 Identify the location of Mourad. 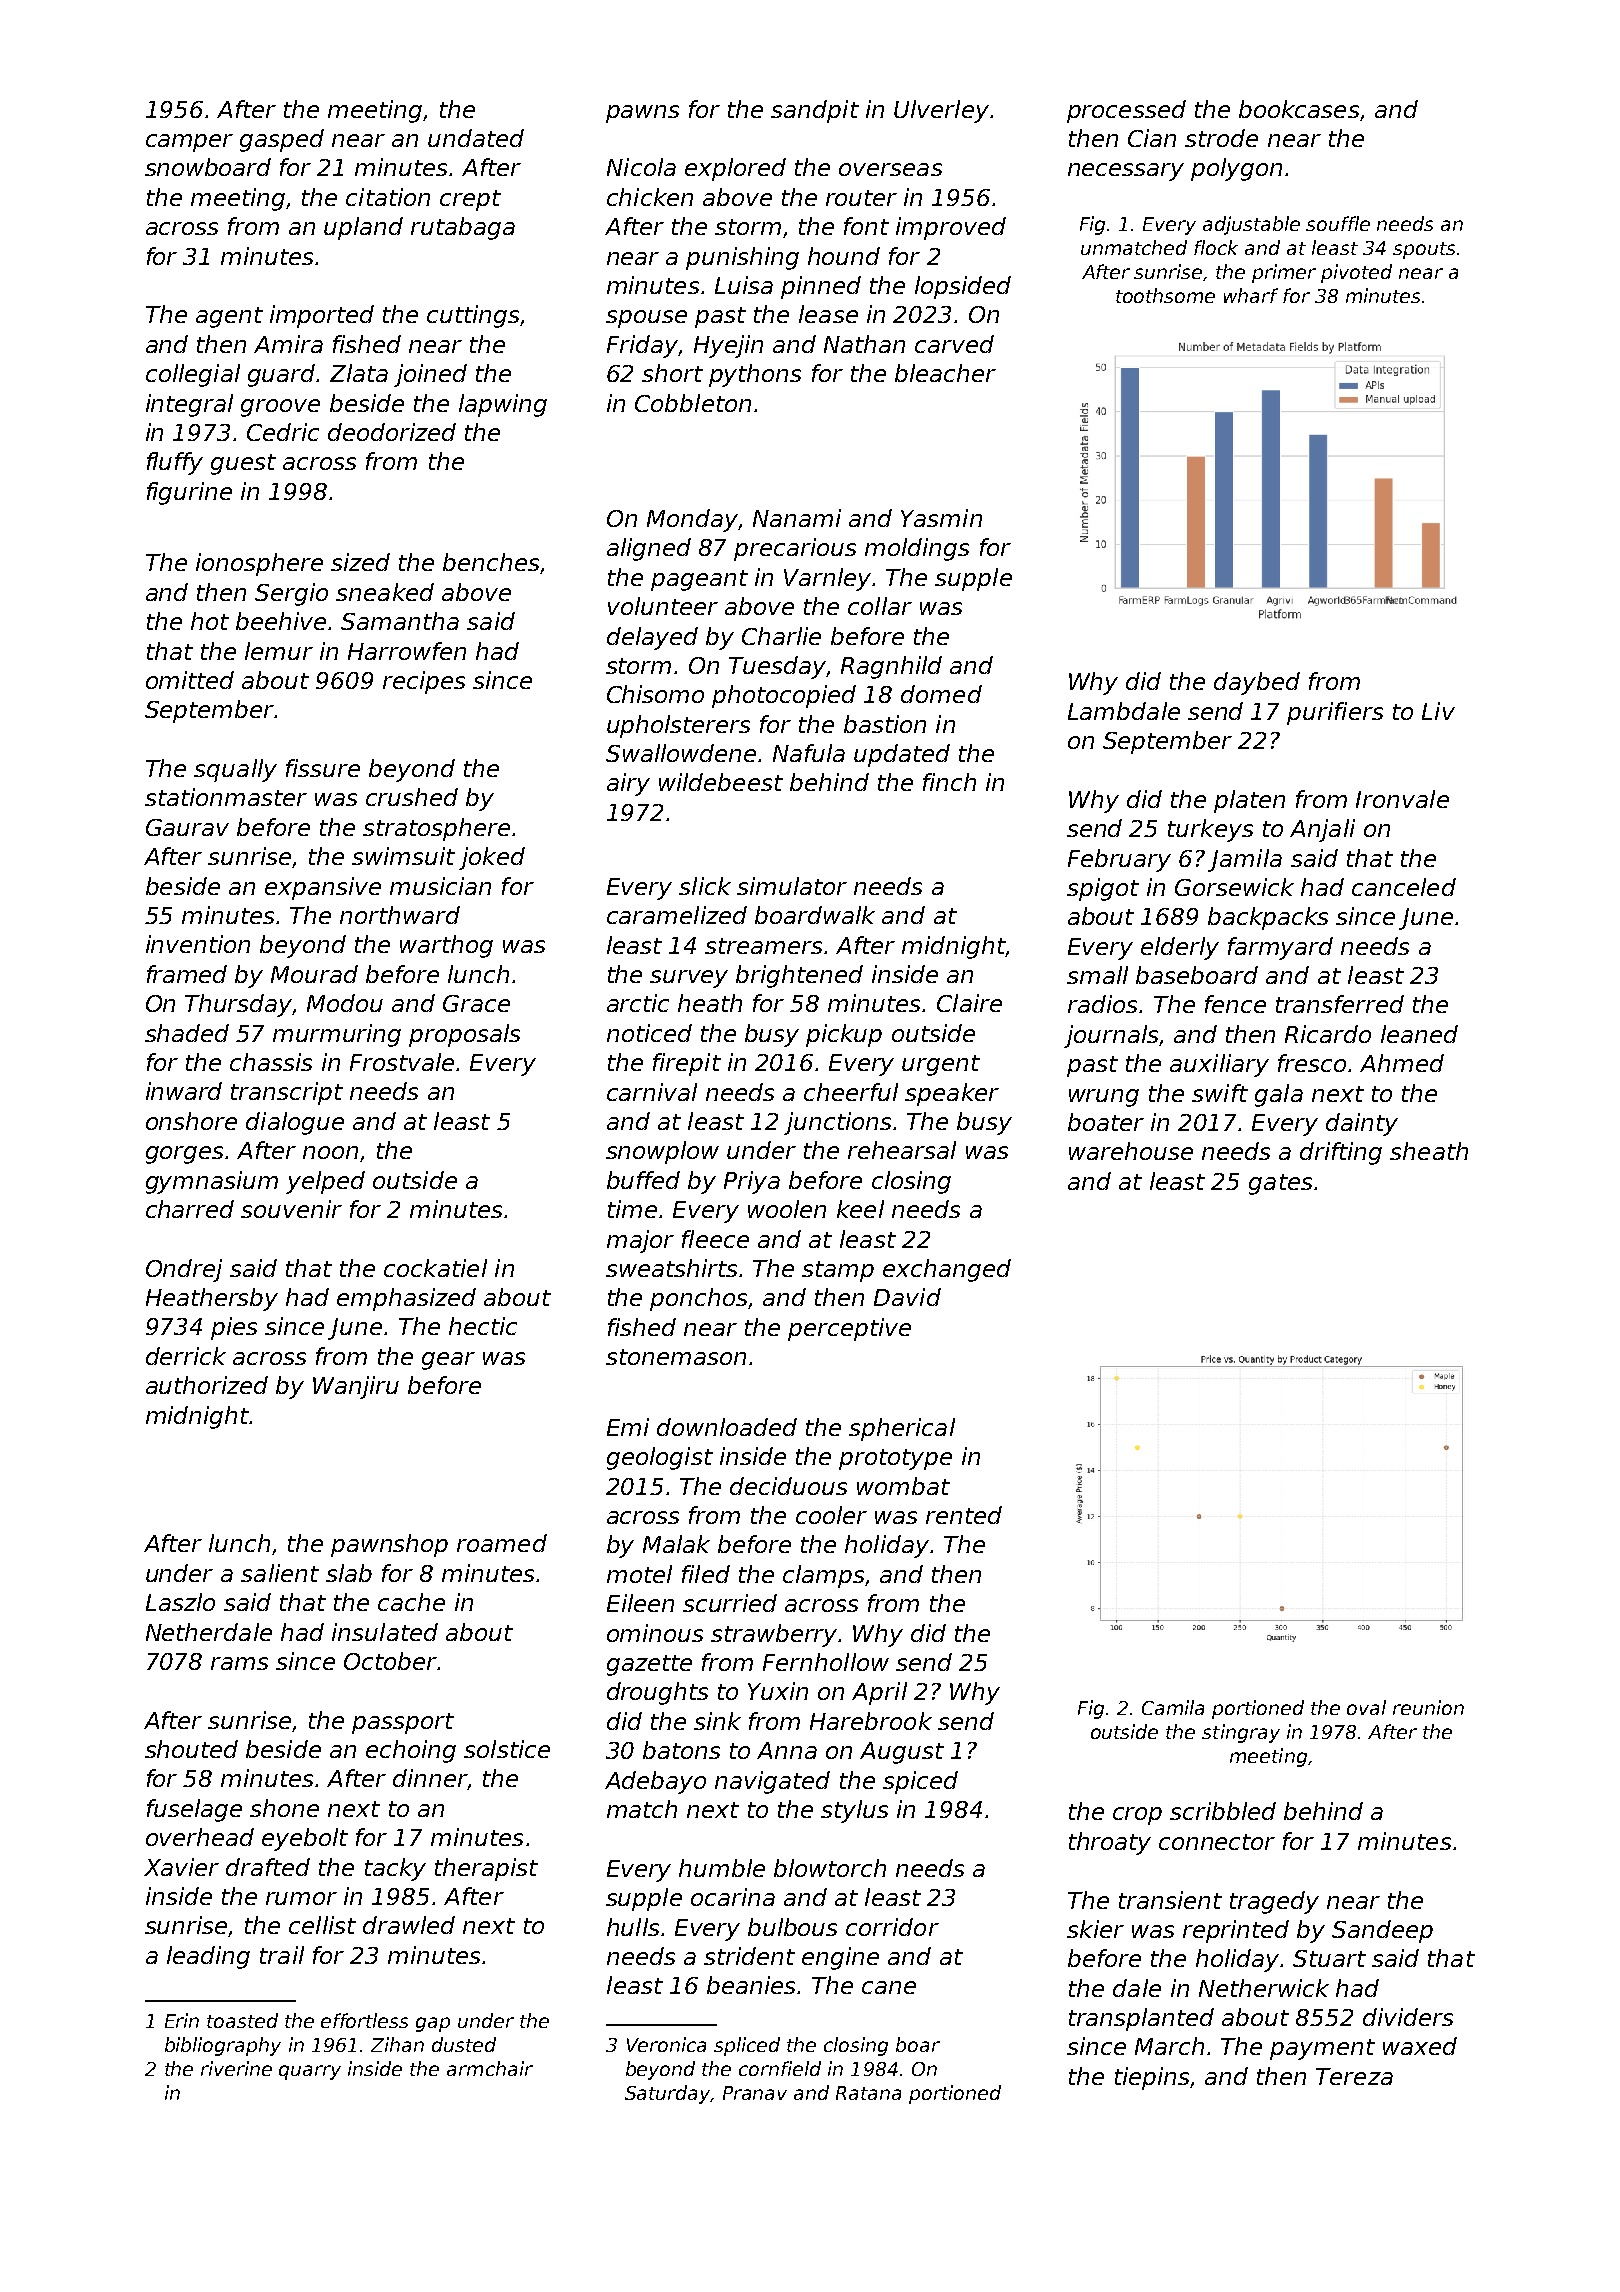
(314, 974).
